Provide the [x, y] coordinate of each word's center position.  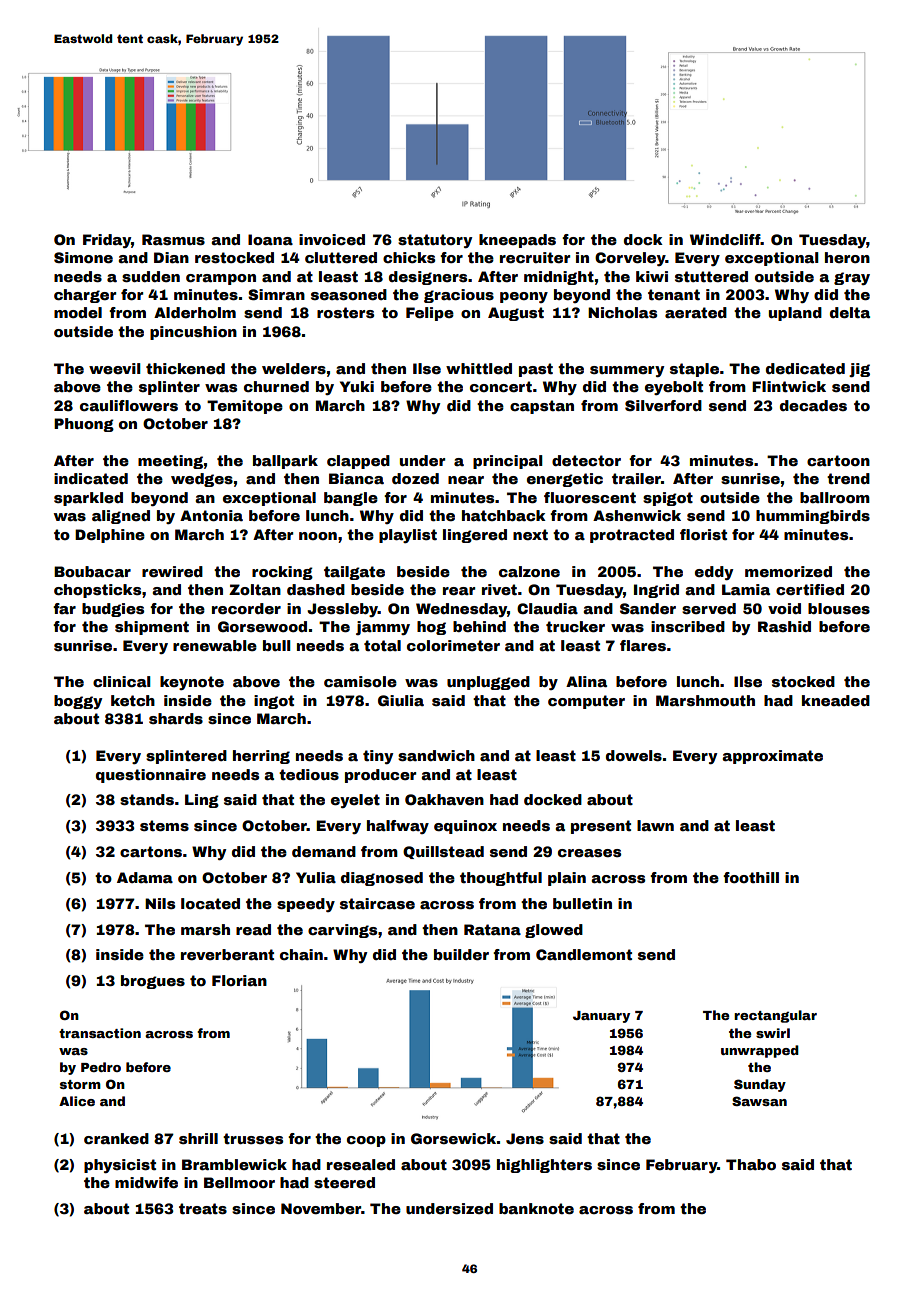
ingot [274, 702]
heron [847, 257]
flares [643, 645]
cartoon [838, 460]
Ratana [492, 929]
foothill [751, 877]
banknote [536, 1208]
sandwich [436, 755]
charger [85, 296]
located [210, 903]
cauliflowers [129, 405]
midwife [146, 1182]
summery [627, 371]
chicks [409, 257]
